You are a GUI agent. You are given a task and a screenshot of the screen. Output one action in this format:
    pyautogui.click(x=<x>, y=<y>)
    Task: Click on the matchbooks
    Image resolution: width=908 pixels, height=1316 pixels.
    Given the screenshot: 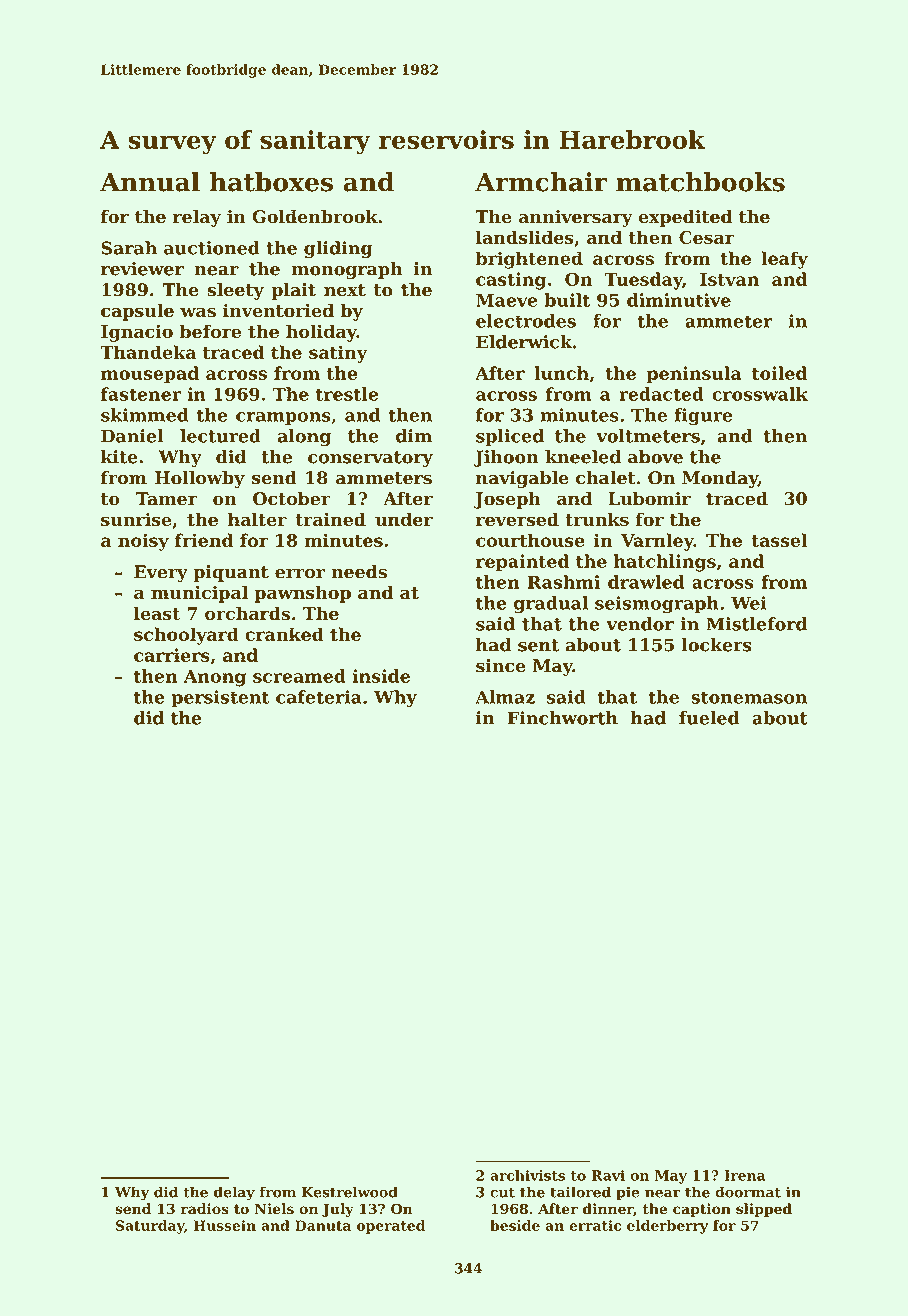 What is the action you would take?
    pyautogui.click(x=700, y=182)
